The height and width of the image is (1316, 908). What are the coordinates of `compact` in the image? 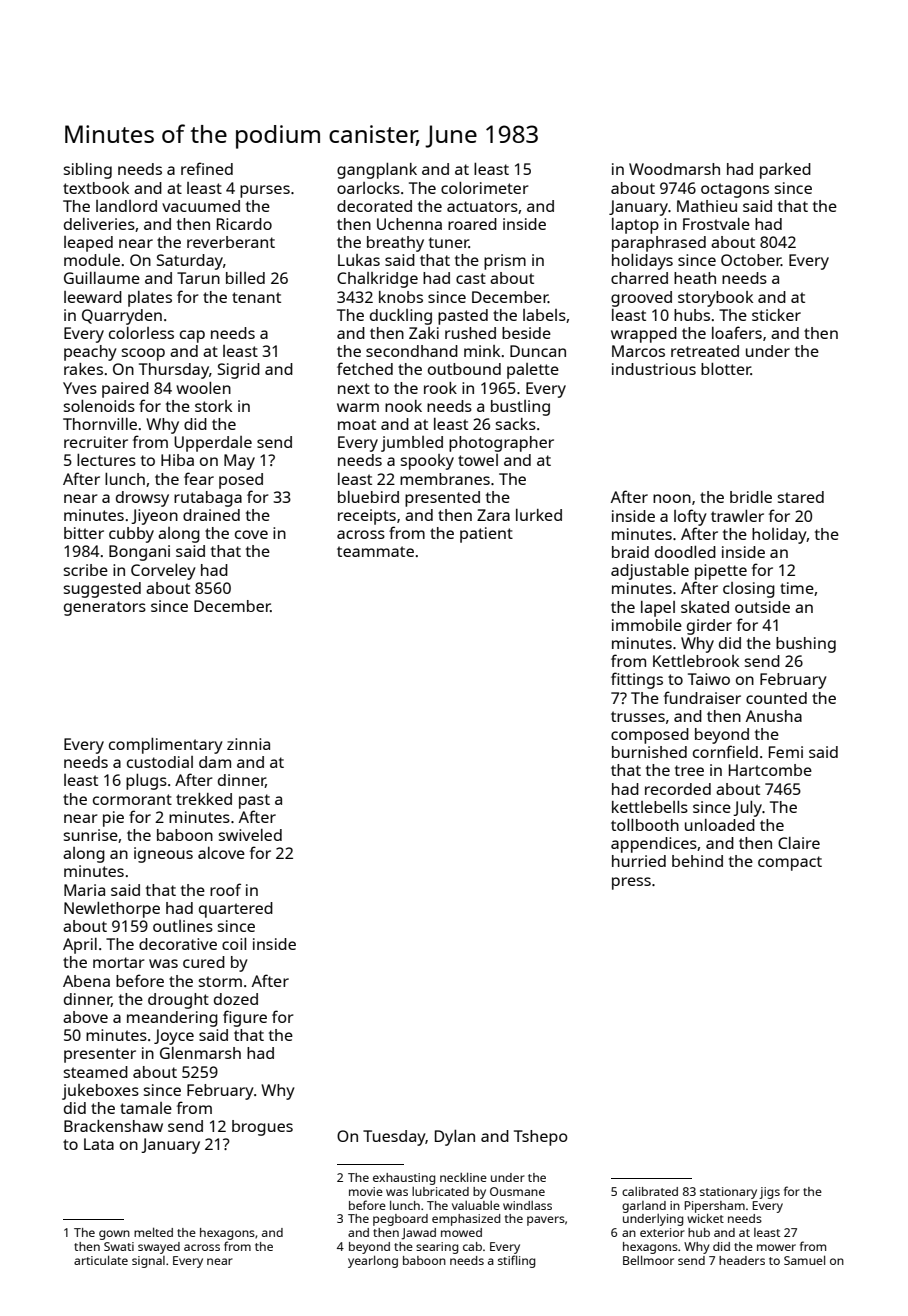 It's located at (790, 863).
